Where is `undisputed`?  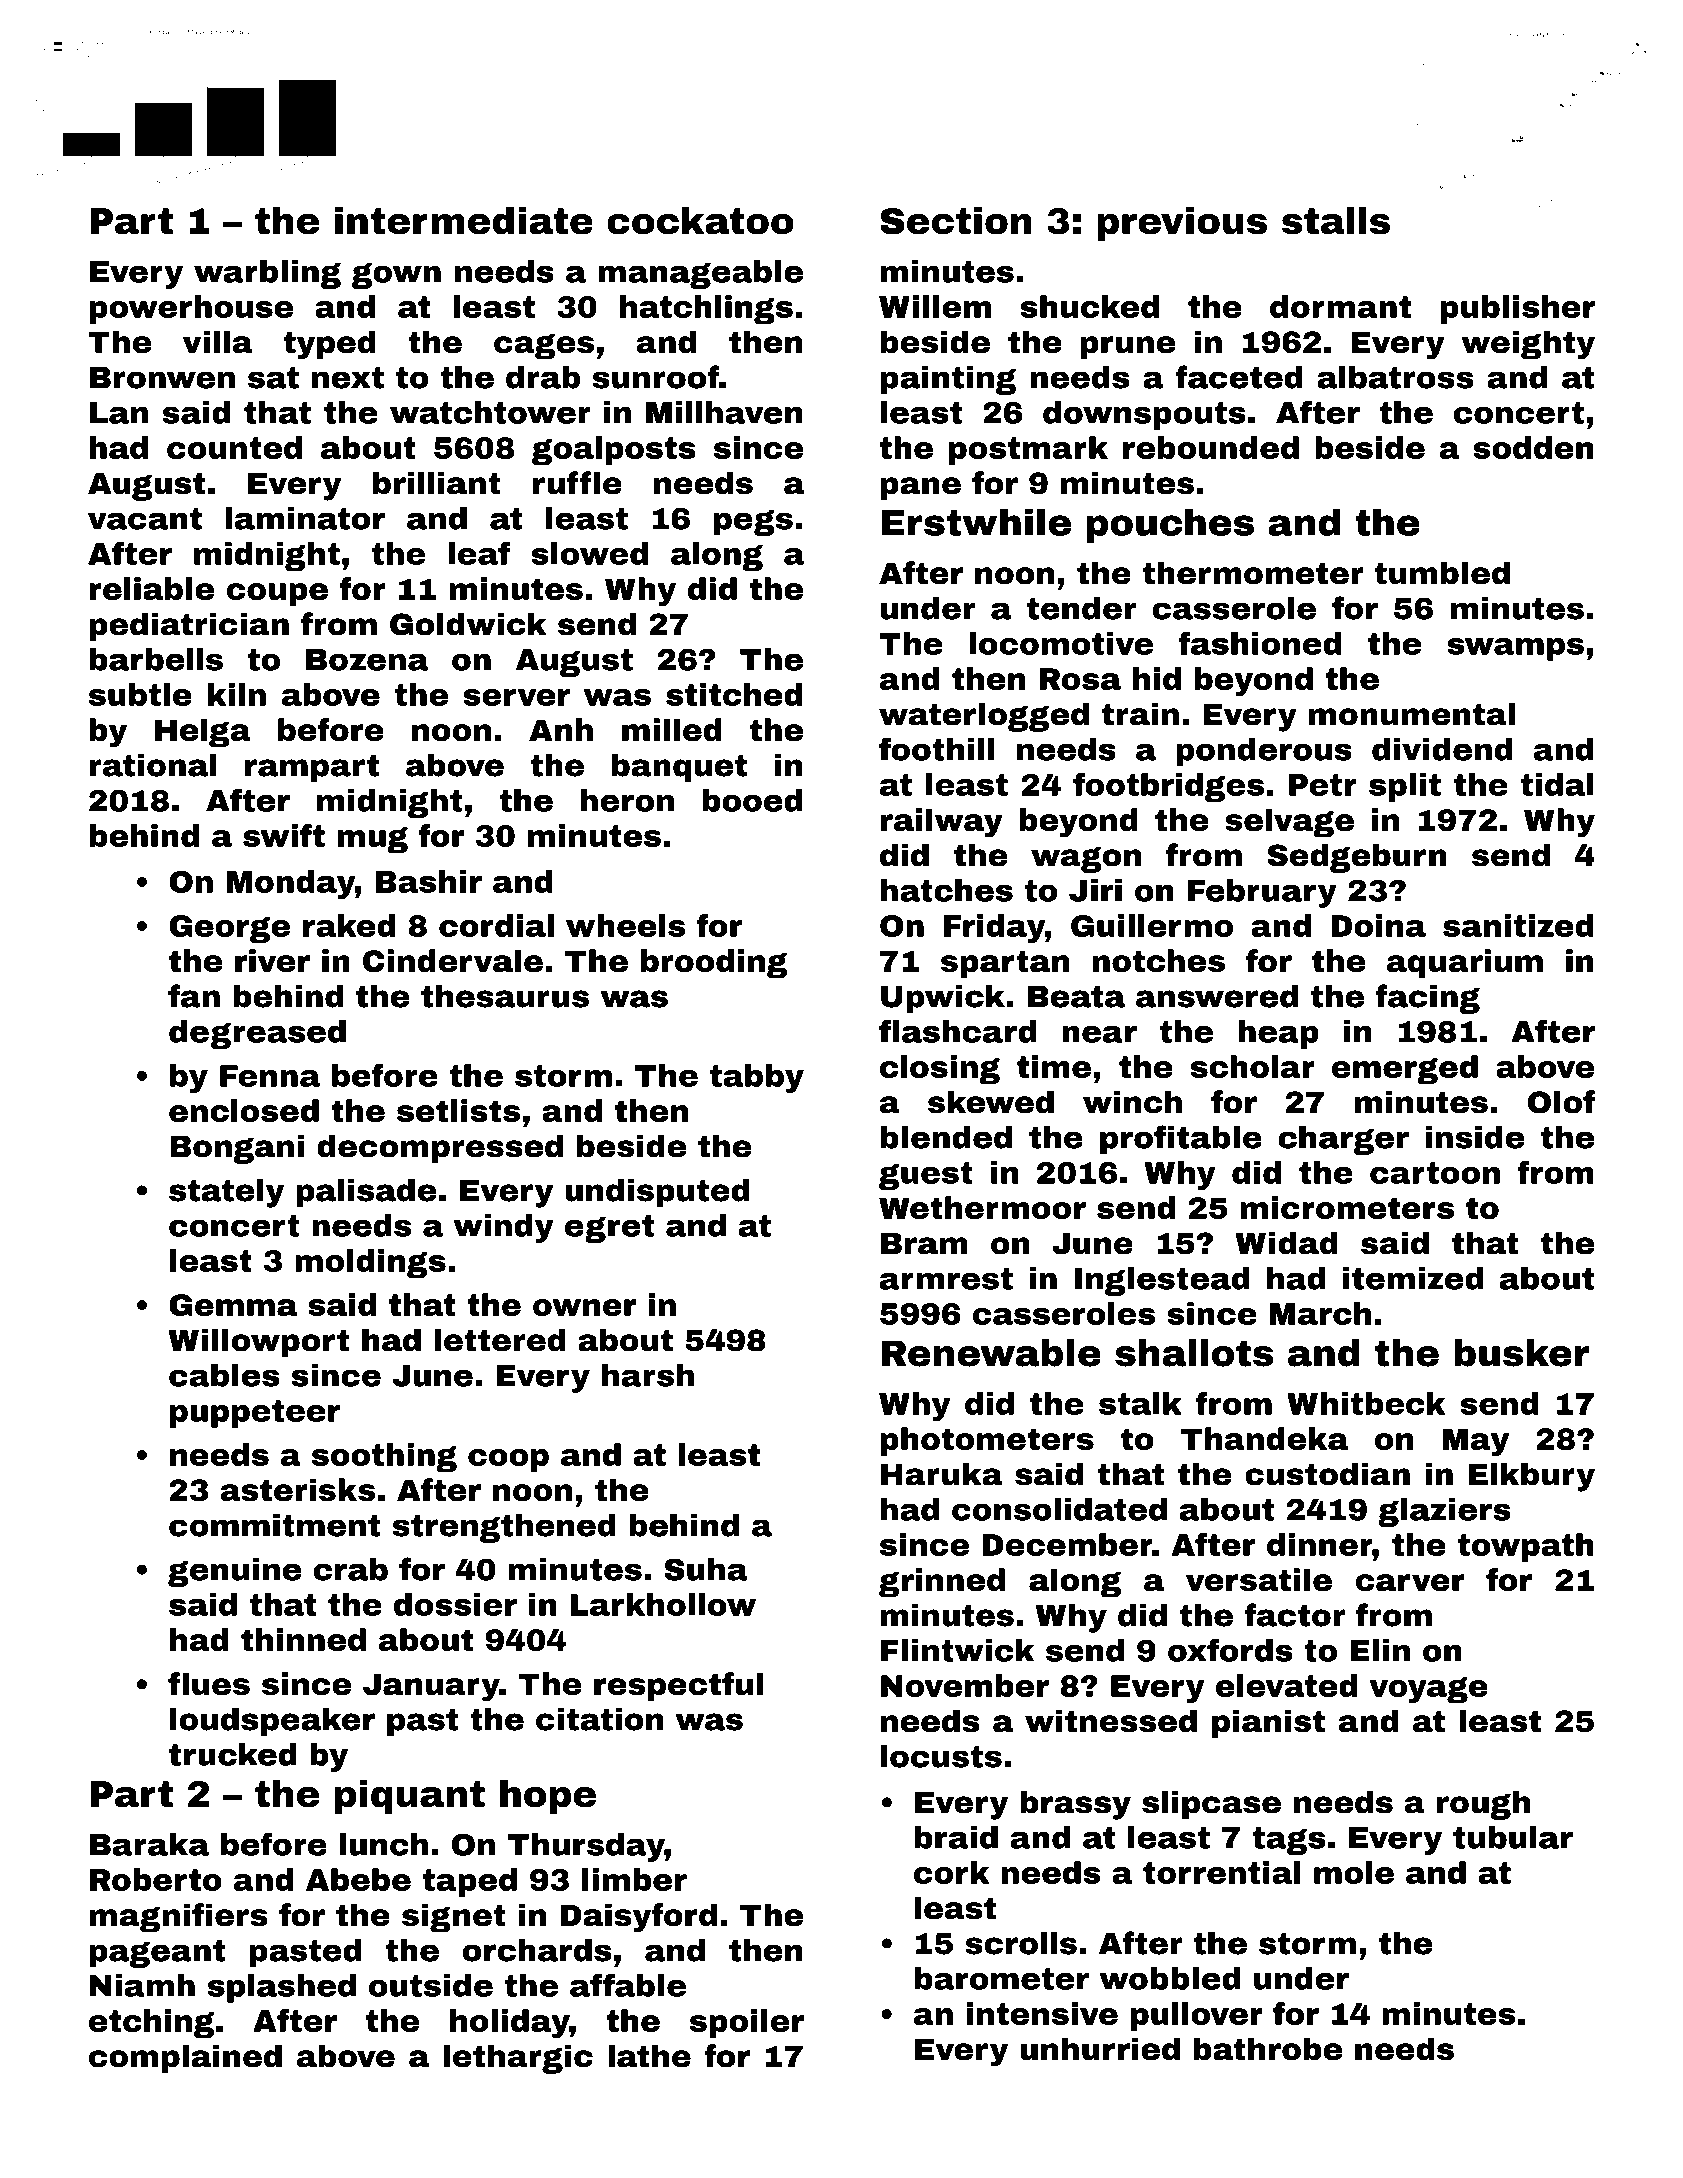 undisputed is located at coordinates (657, 1193).
